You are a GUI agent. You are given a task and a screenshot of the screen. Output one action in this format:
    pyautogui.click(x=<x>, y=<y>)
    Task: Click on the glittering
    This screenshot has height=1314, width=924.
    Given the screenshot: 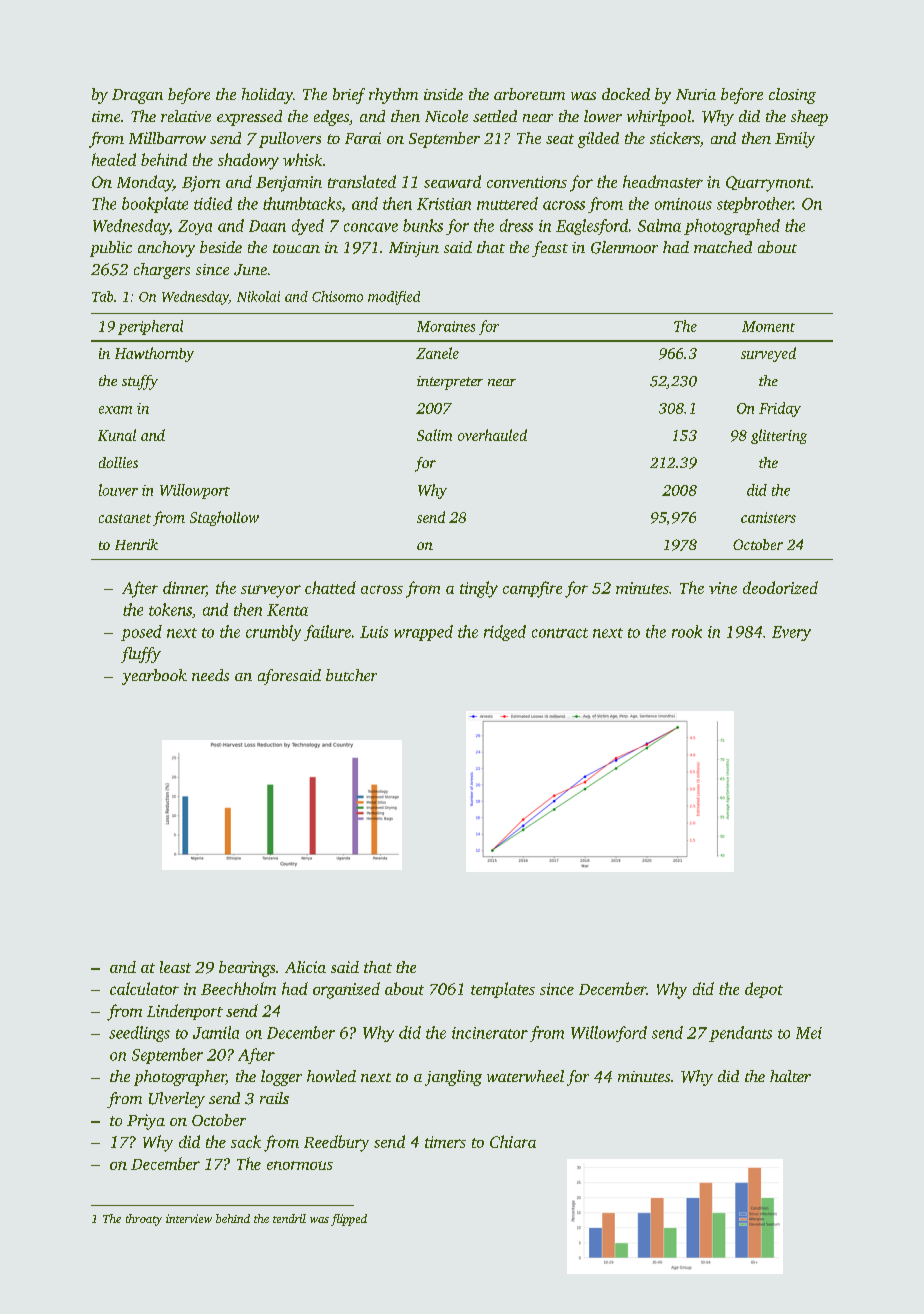 What is the action you would take?
    pyautogui.click(x=779, y=436)
